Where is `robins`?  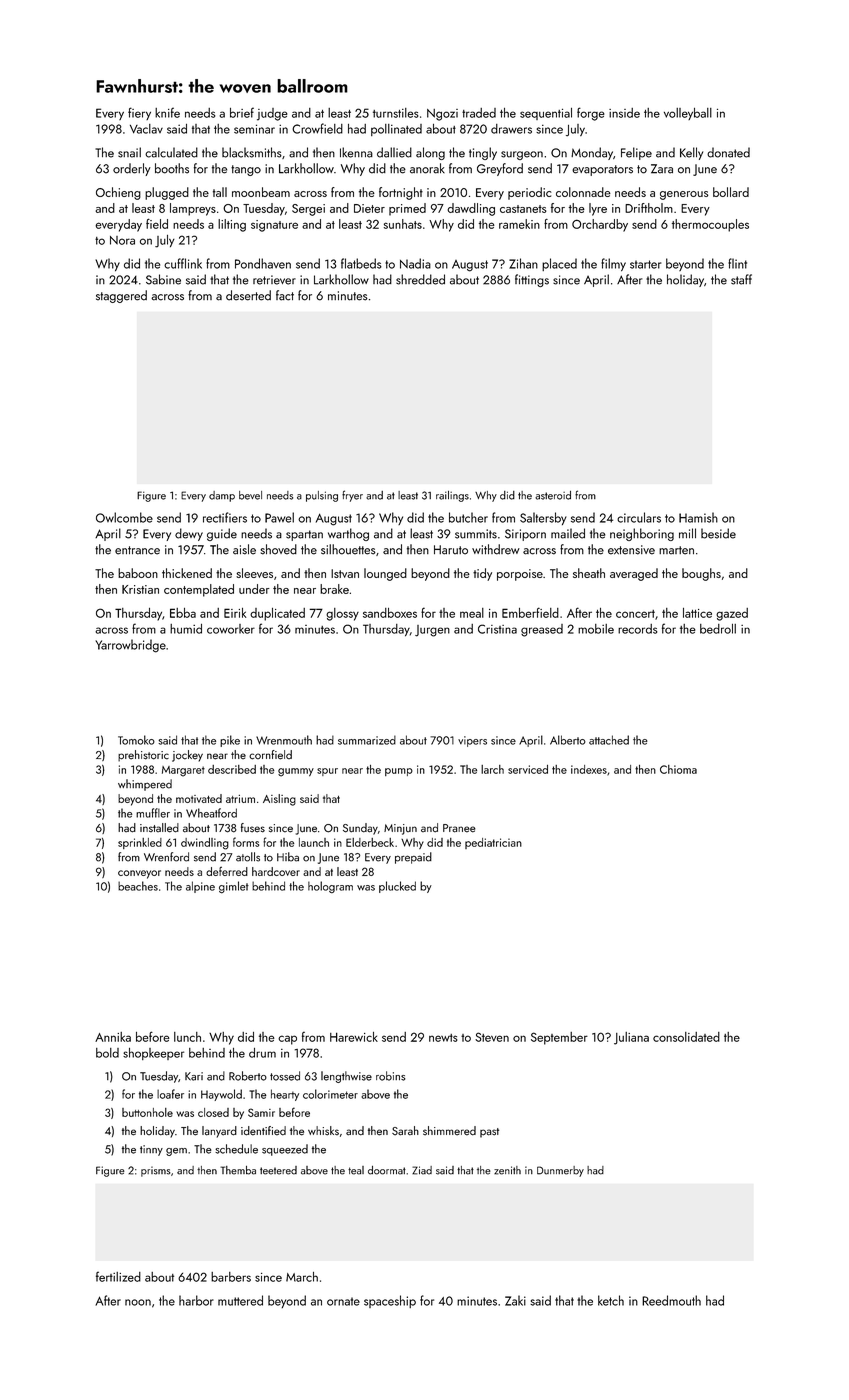 robins is located at coordinates (391, 1076).
